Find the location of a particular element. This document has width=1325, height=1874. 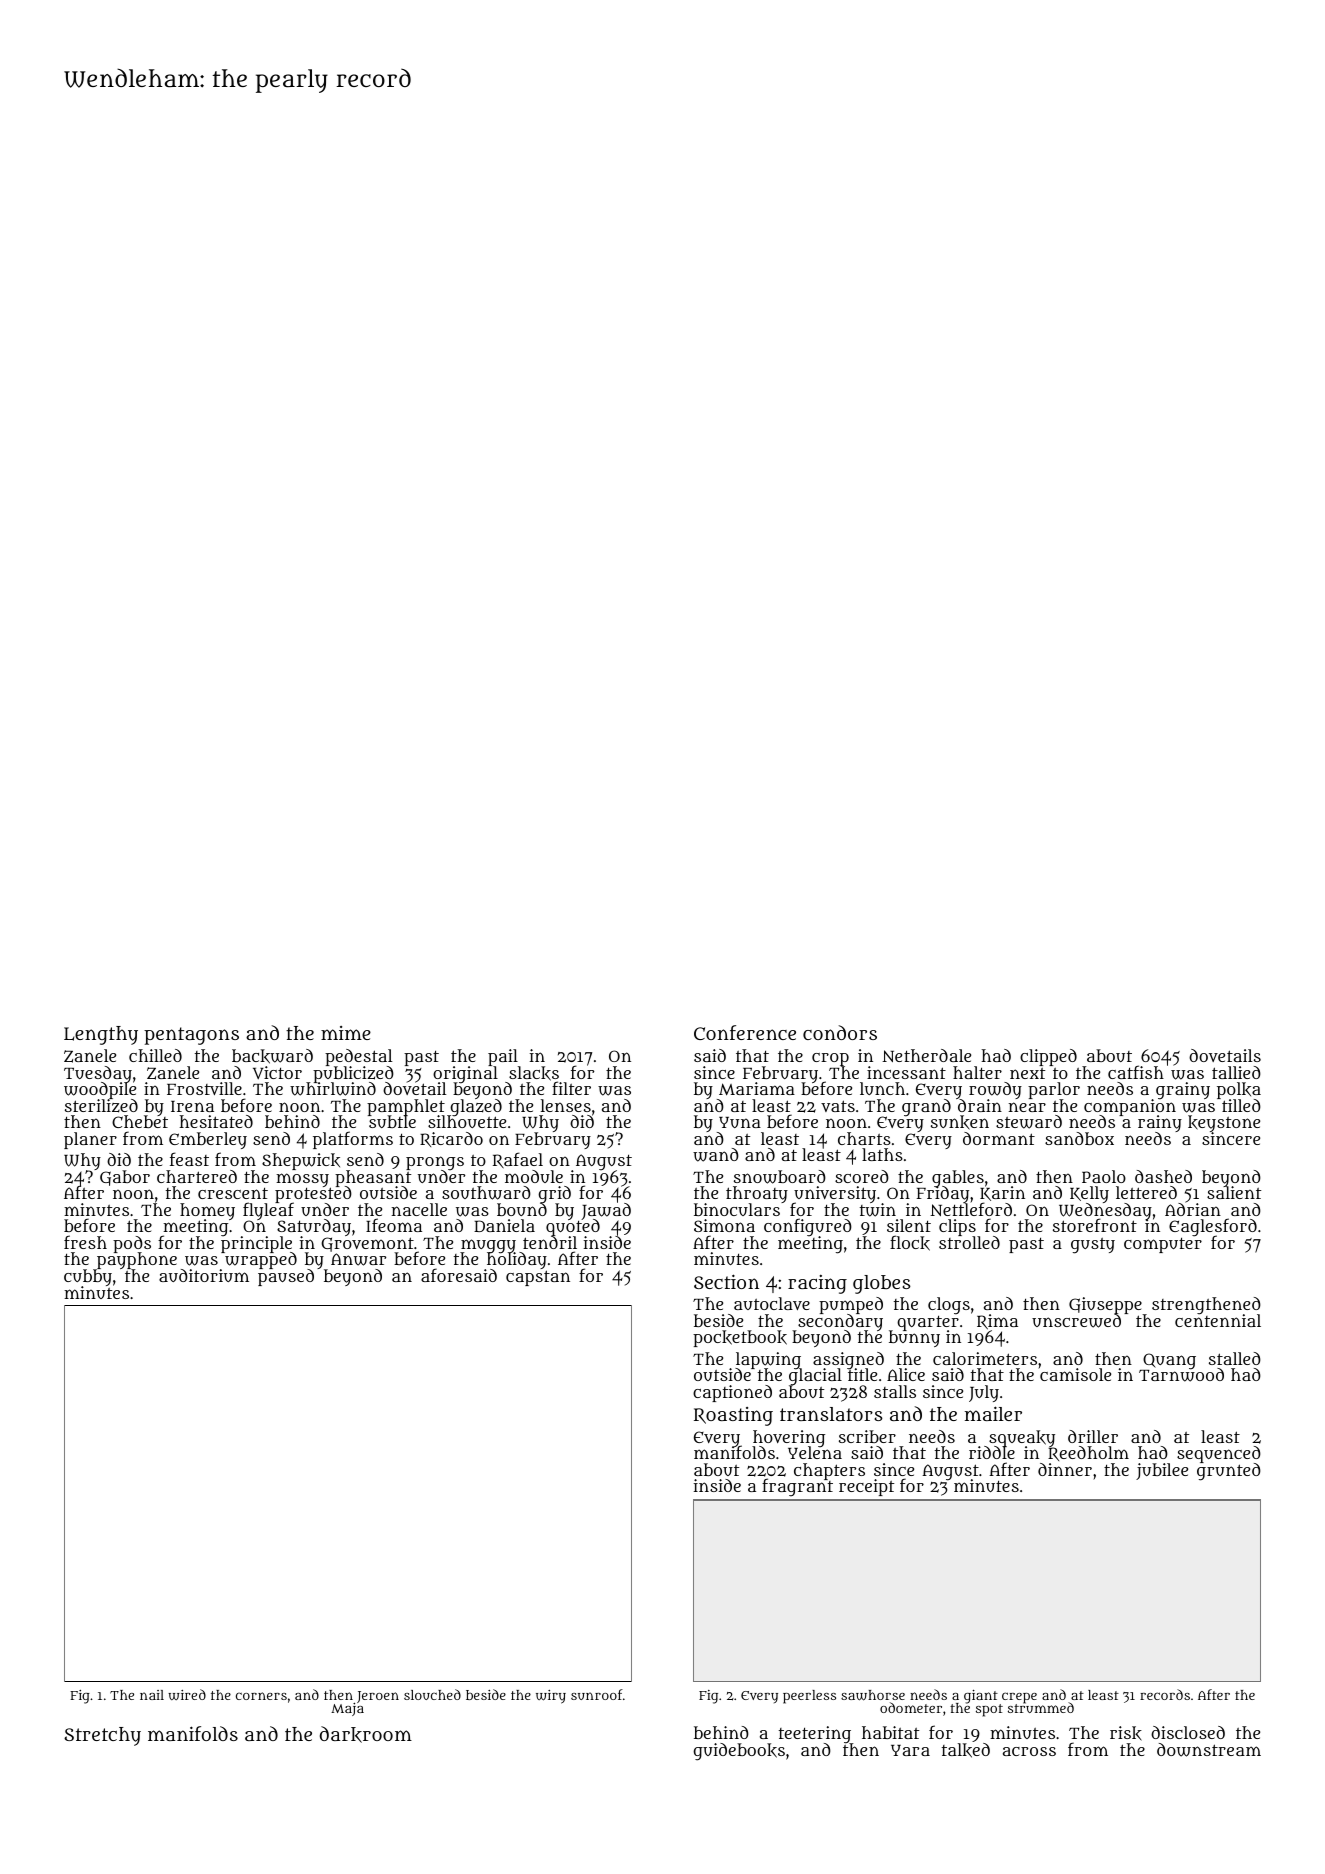

tilled is located at coordinates (1241, 1105).
